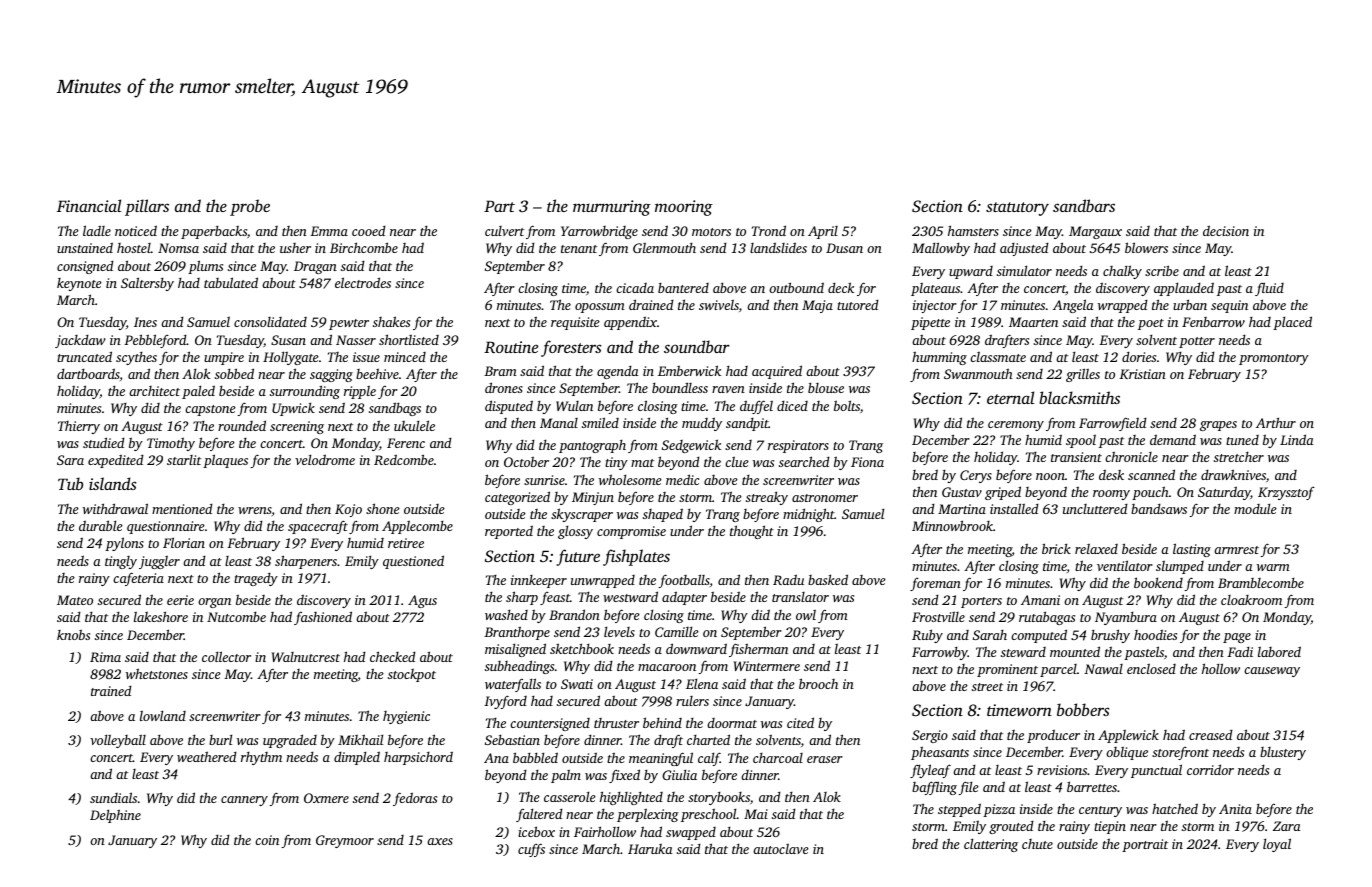 The height and width of the screenshot is (887, 1372). What do you see at coordinates (1111, 495) in the screenshot?
I see `roomy` at bounding box center [1111, 495].
